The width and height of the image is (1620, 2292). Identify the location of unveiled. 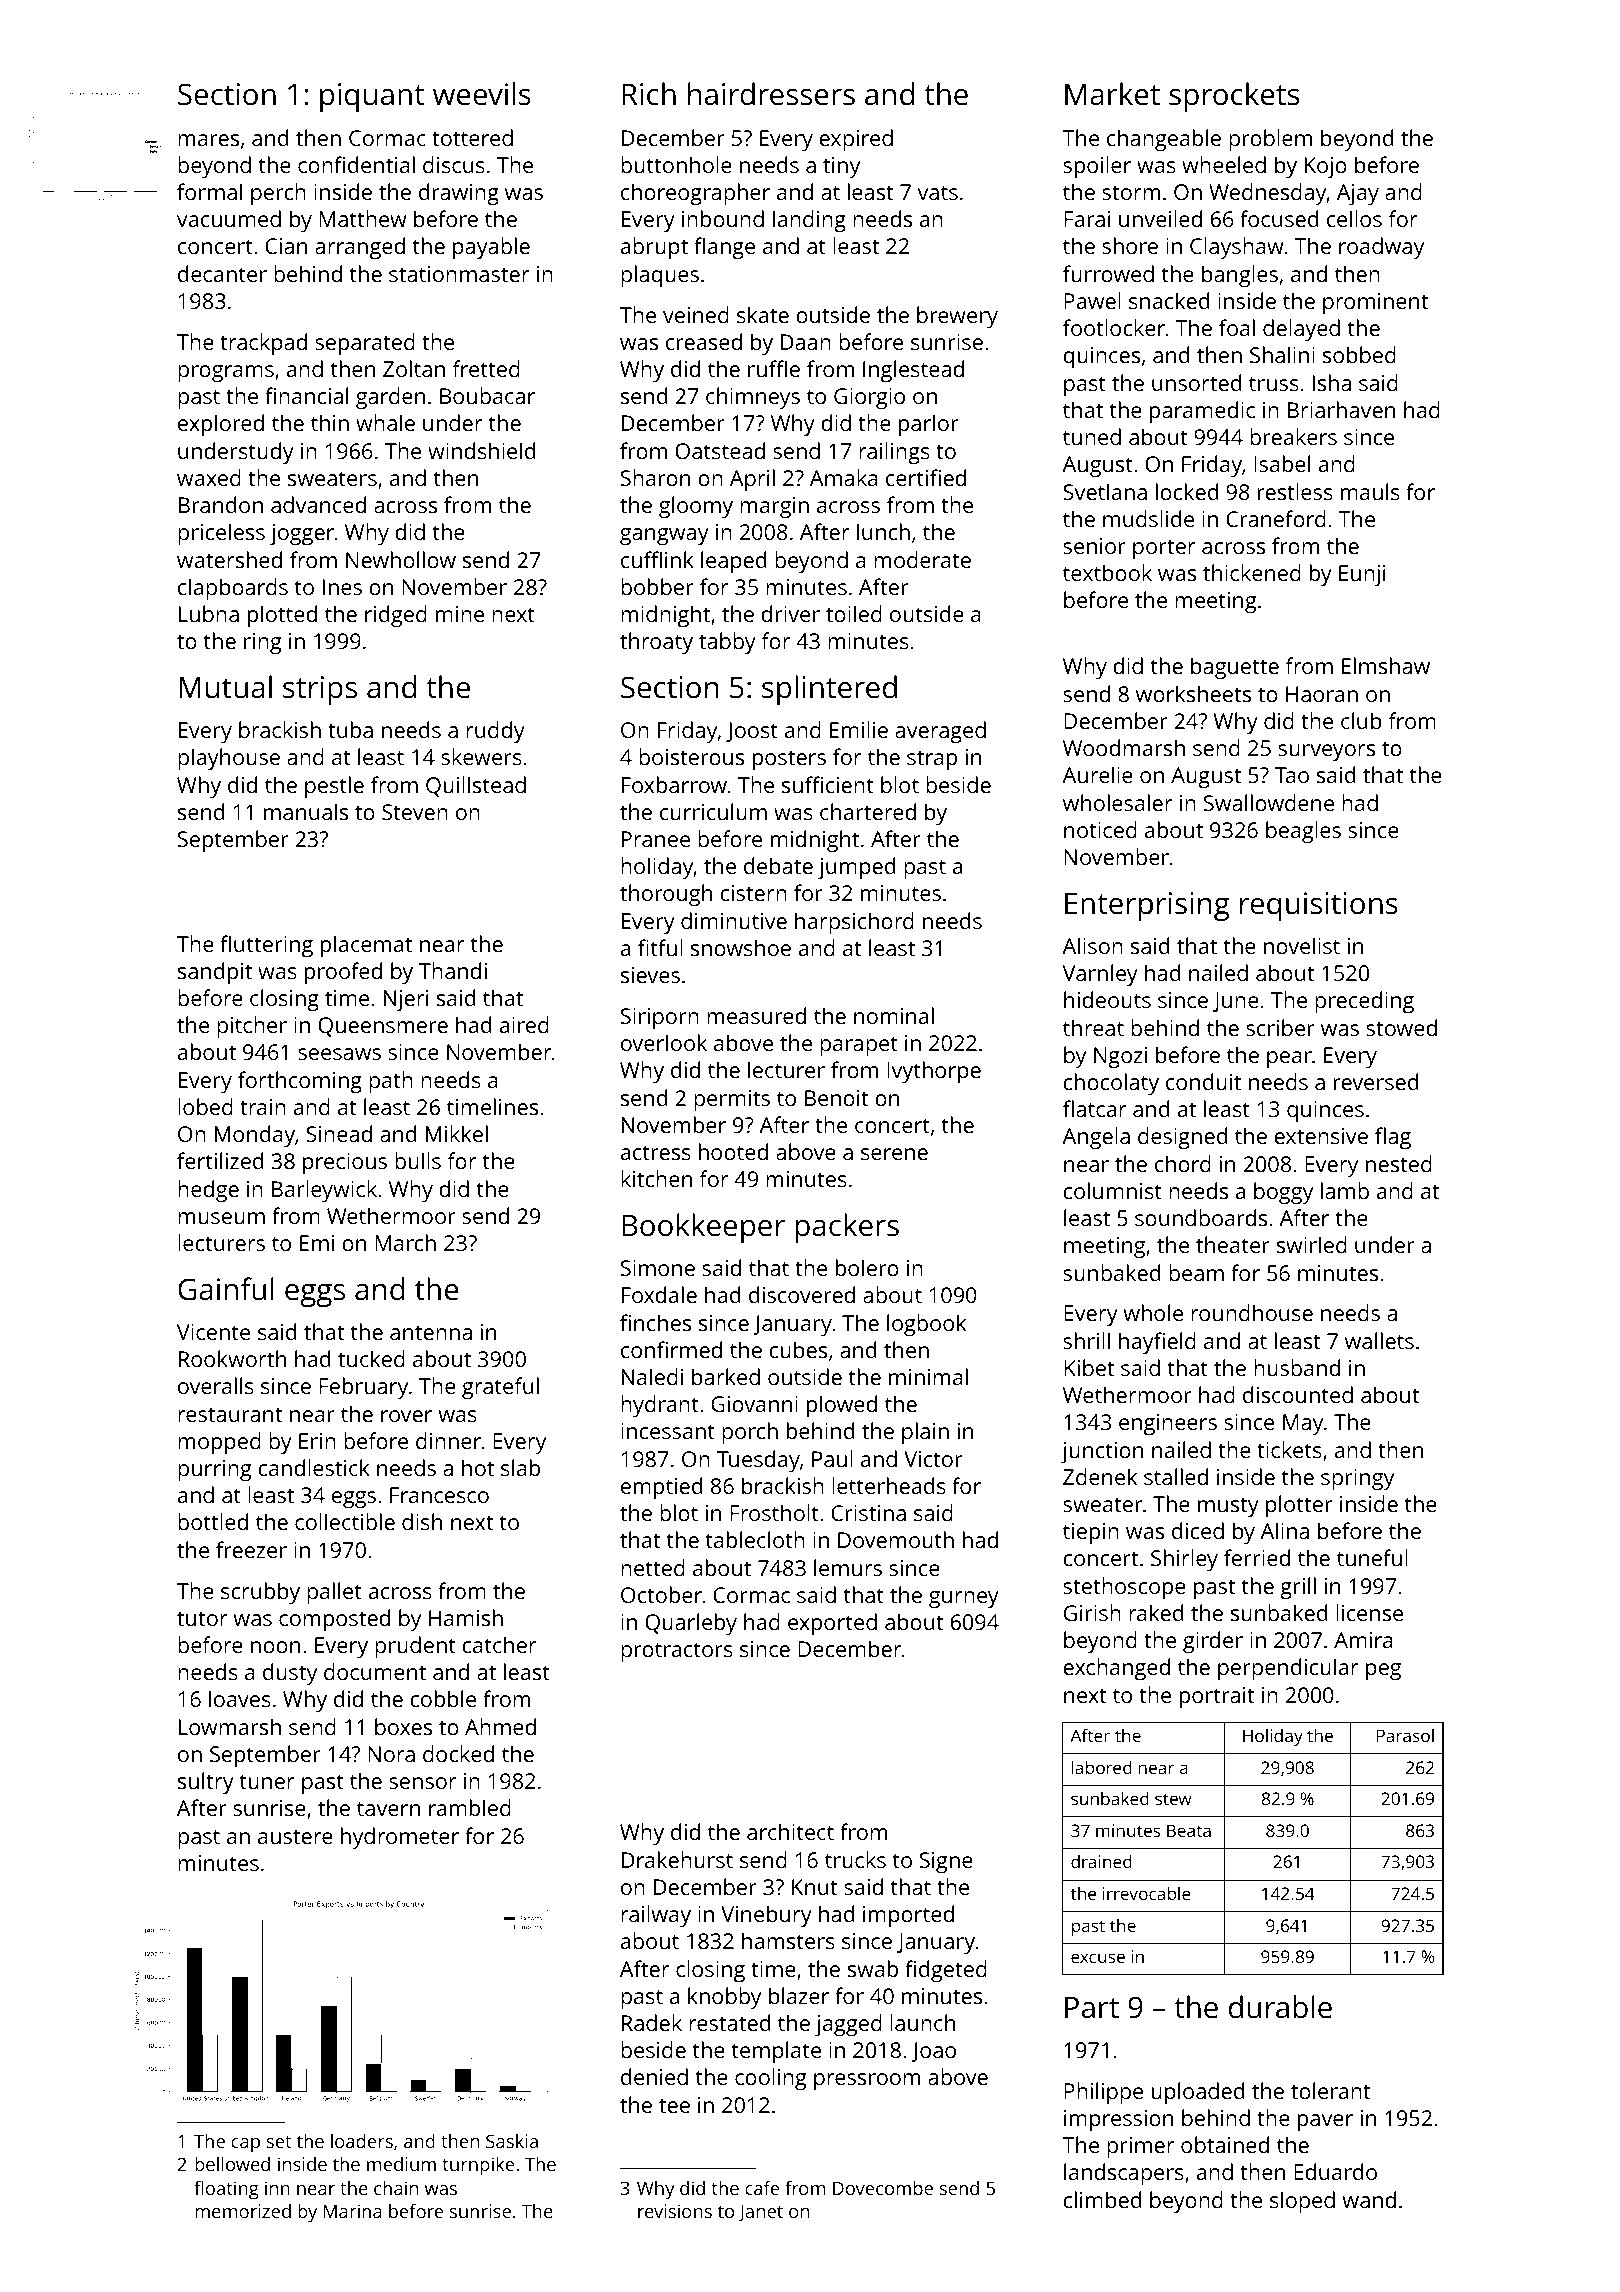
(1160, 218).
